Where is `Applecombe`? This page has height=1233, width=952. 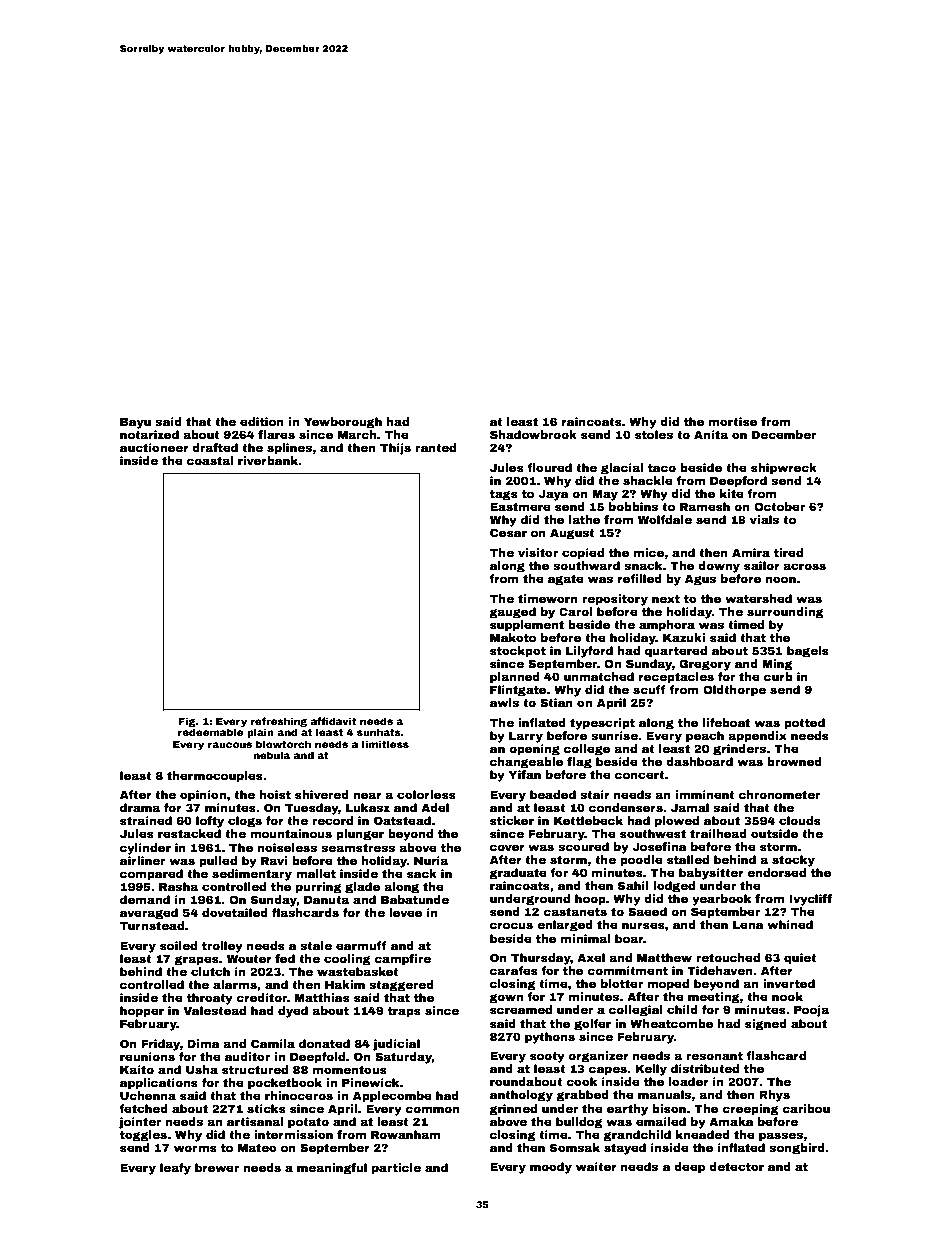
Applecombe is located at coordinates (392, 1097).
